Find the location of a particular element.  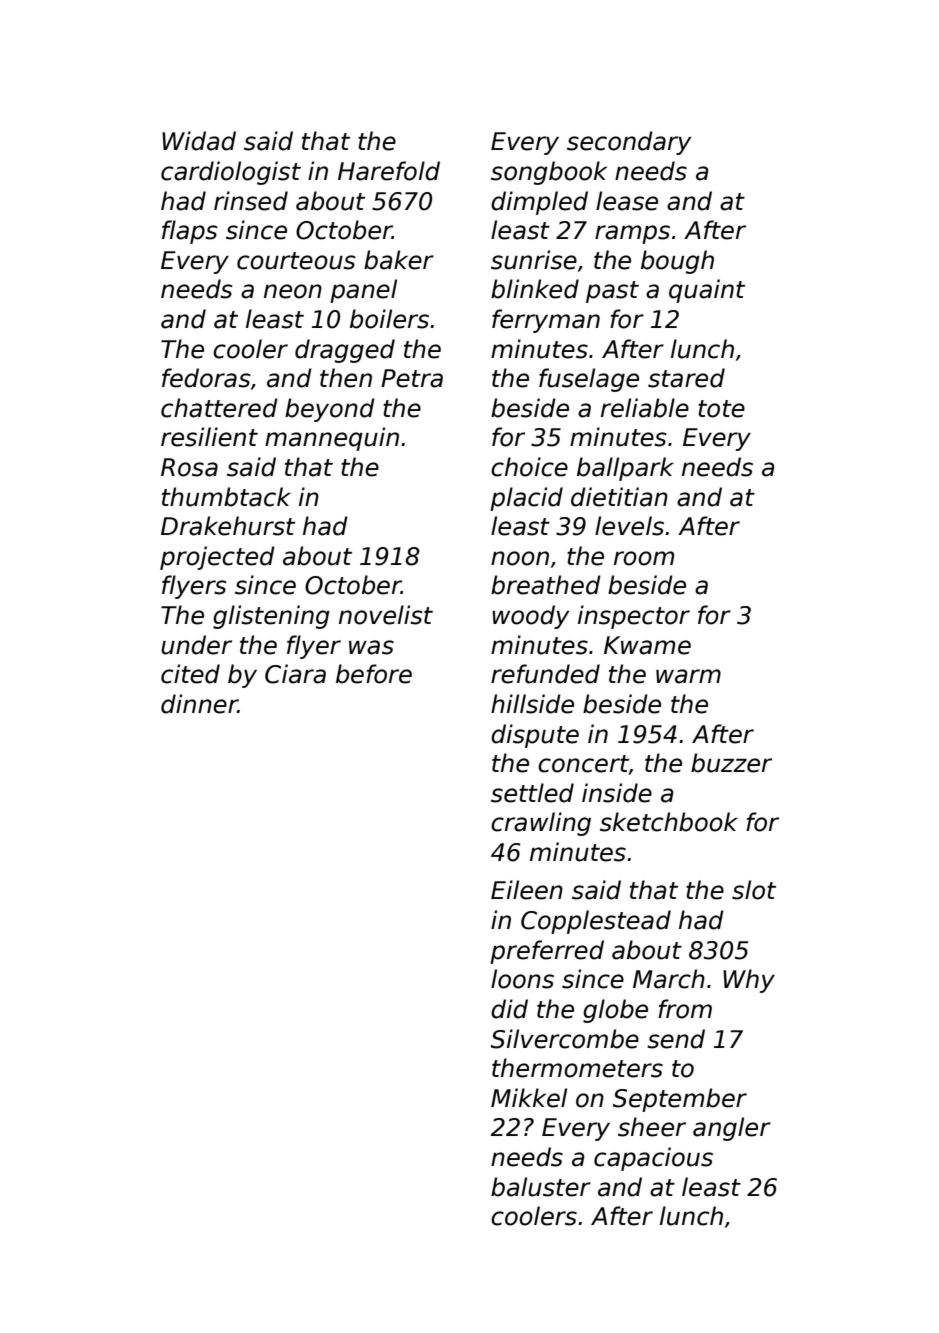

baluster is located at coordinates (541, 1187).
